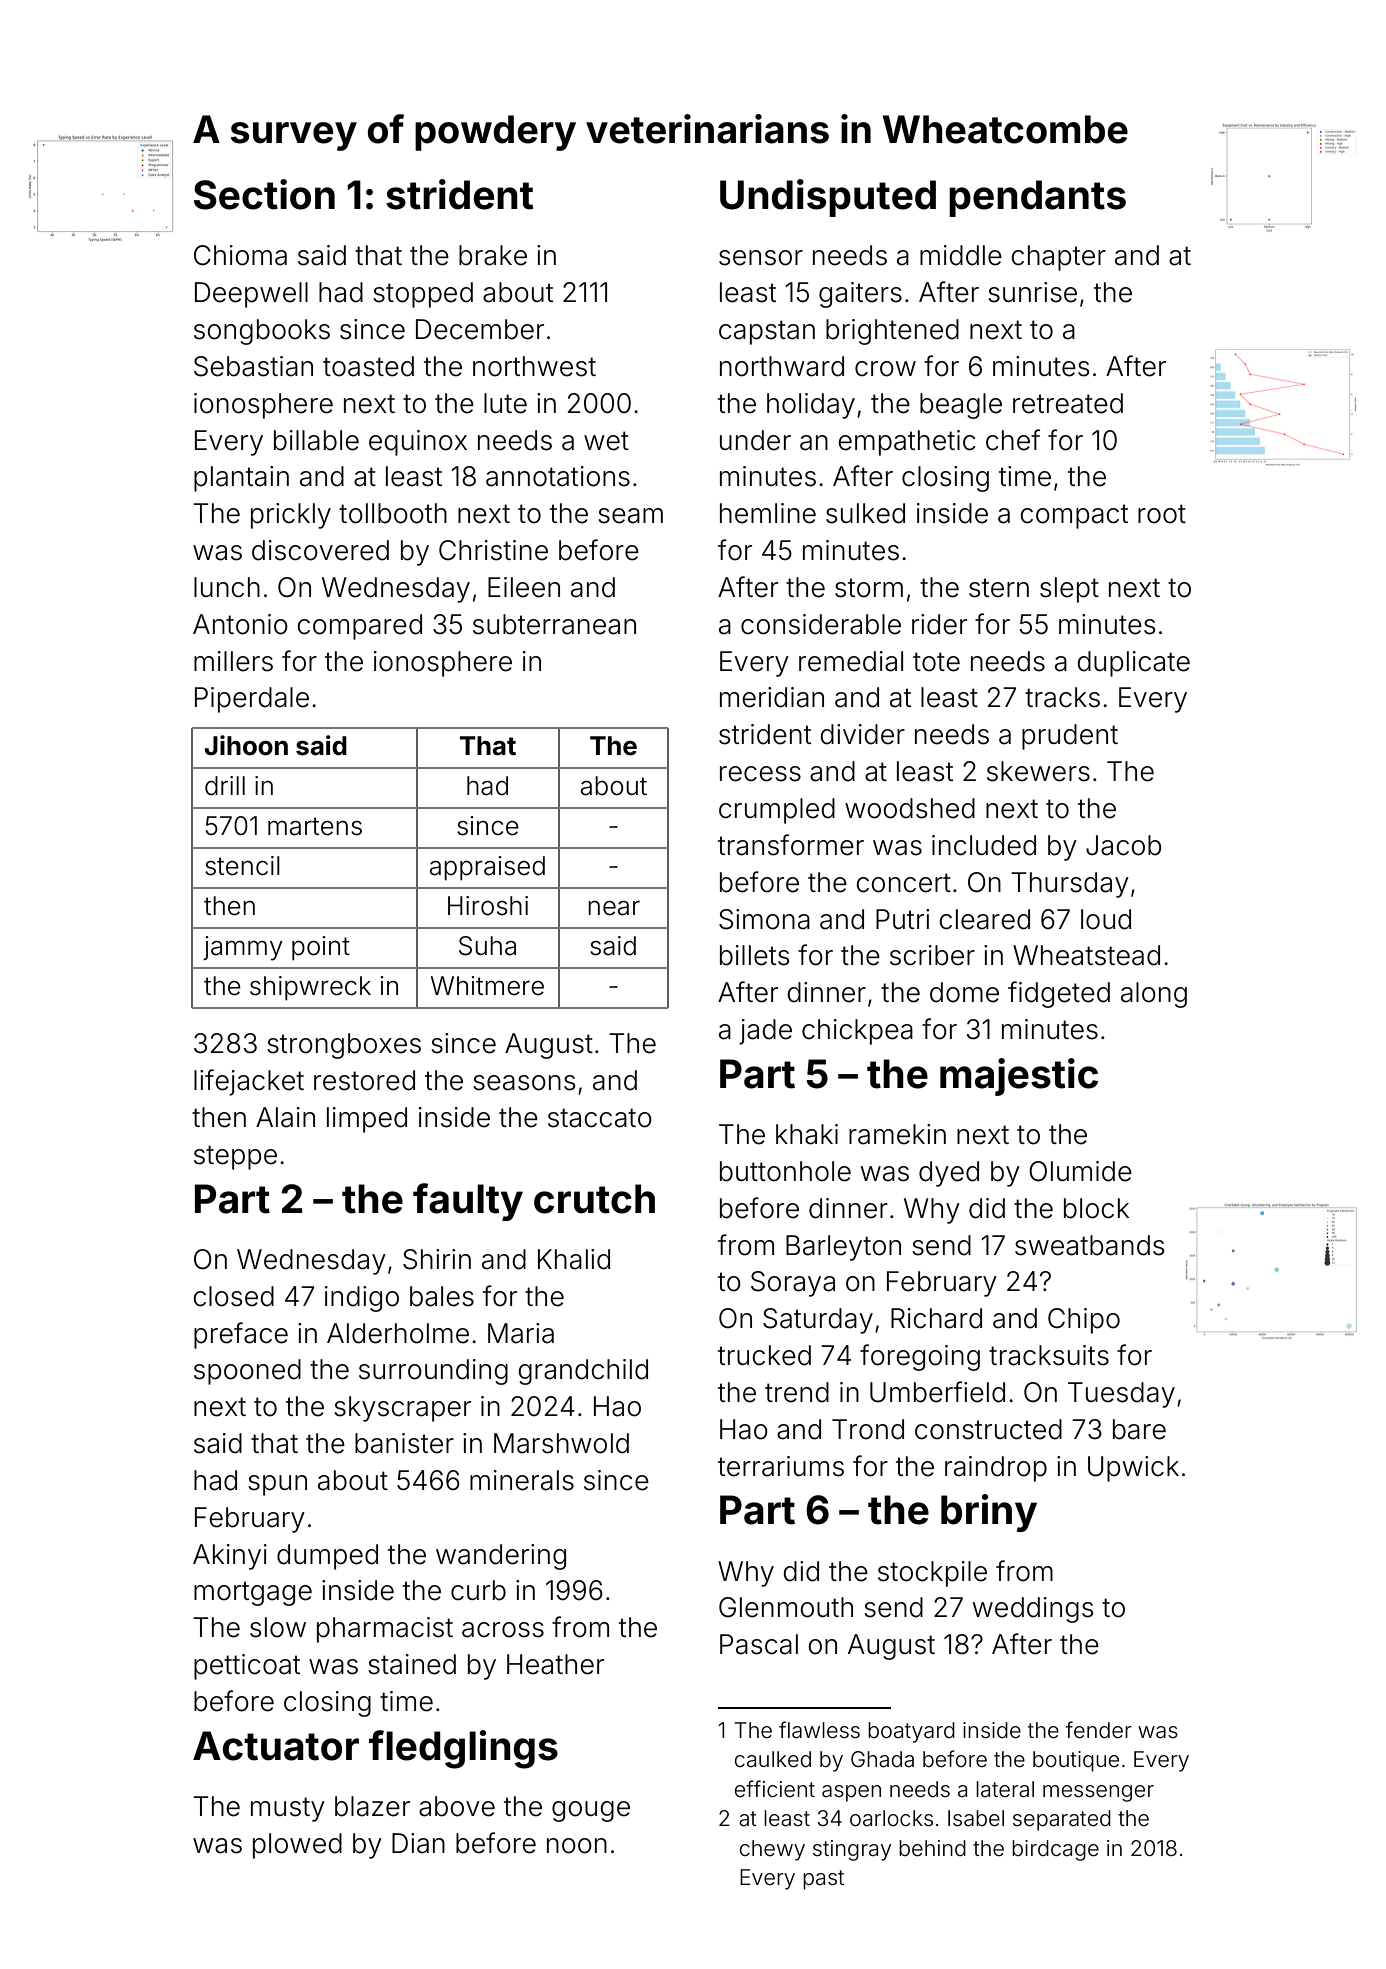 The height and width of the screenshot is (1969, 1386). I want to click on chapter, so click(1058, 258).
